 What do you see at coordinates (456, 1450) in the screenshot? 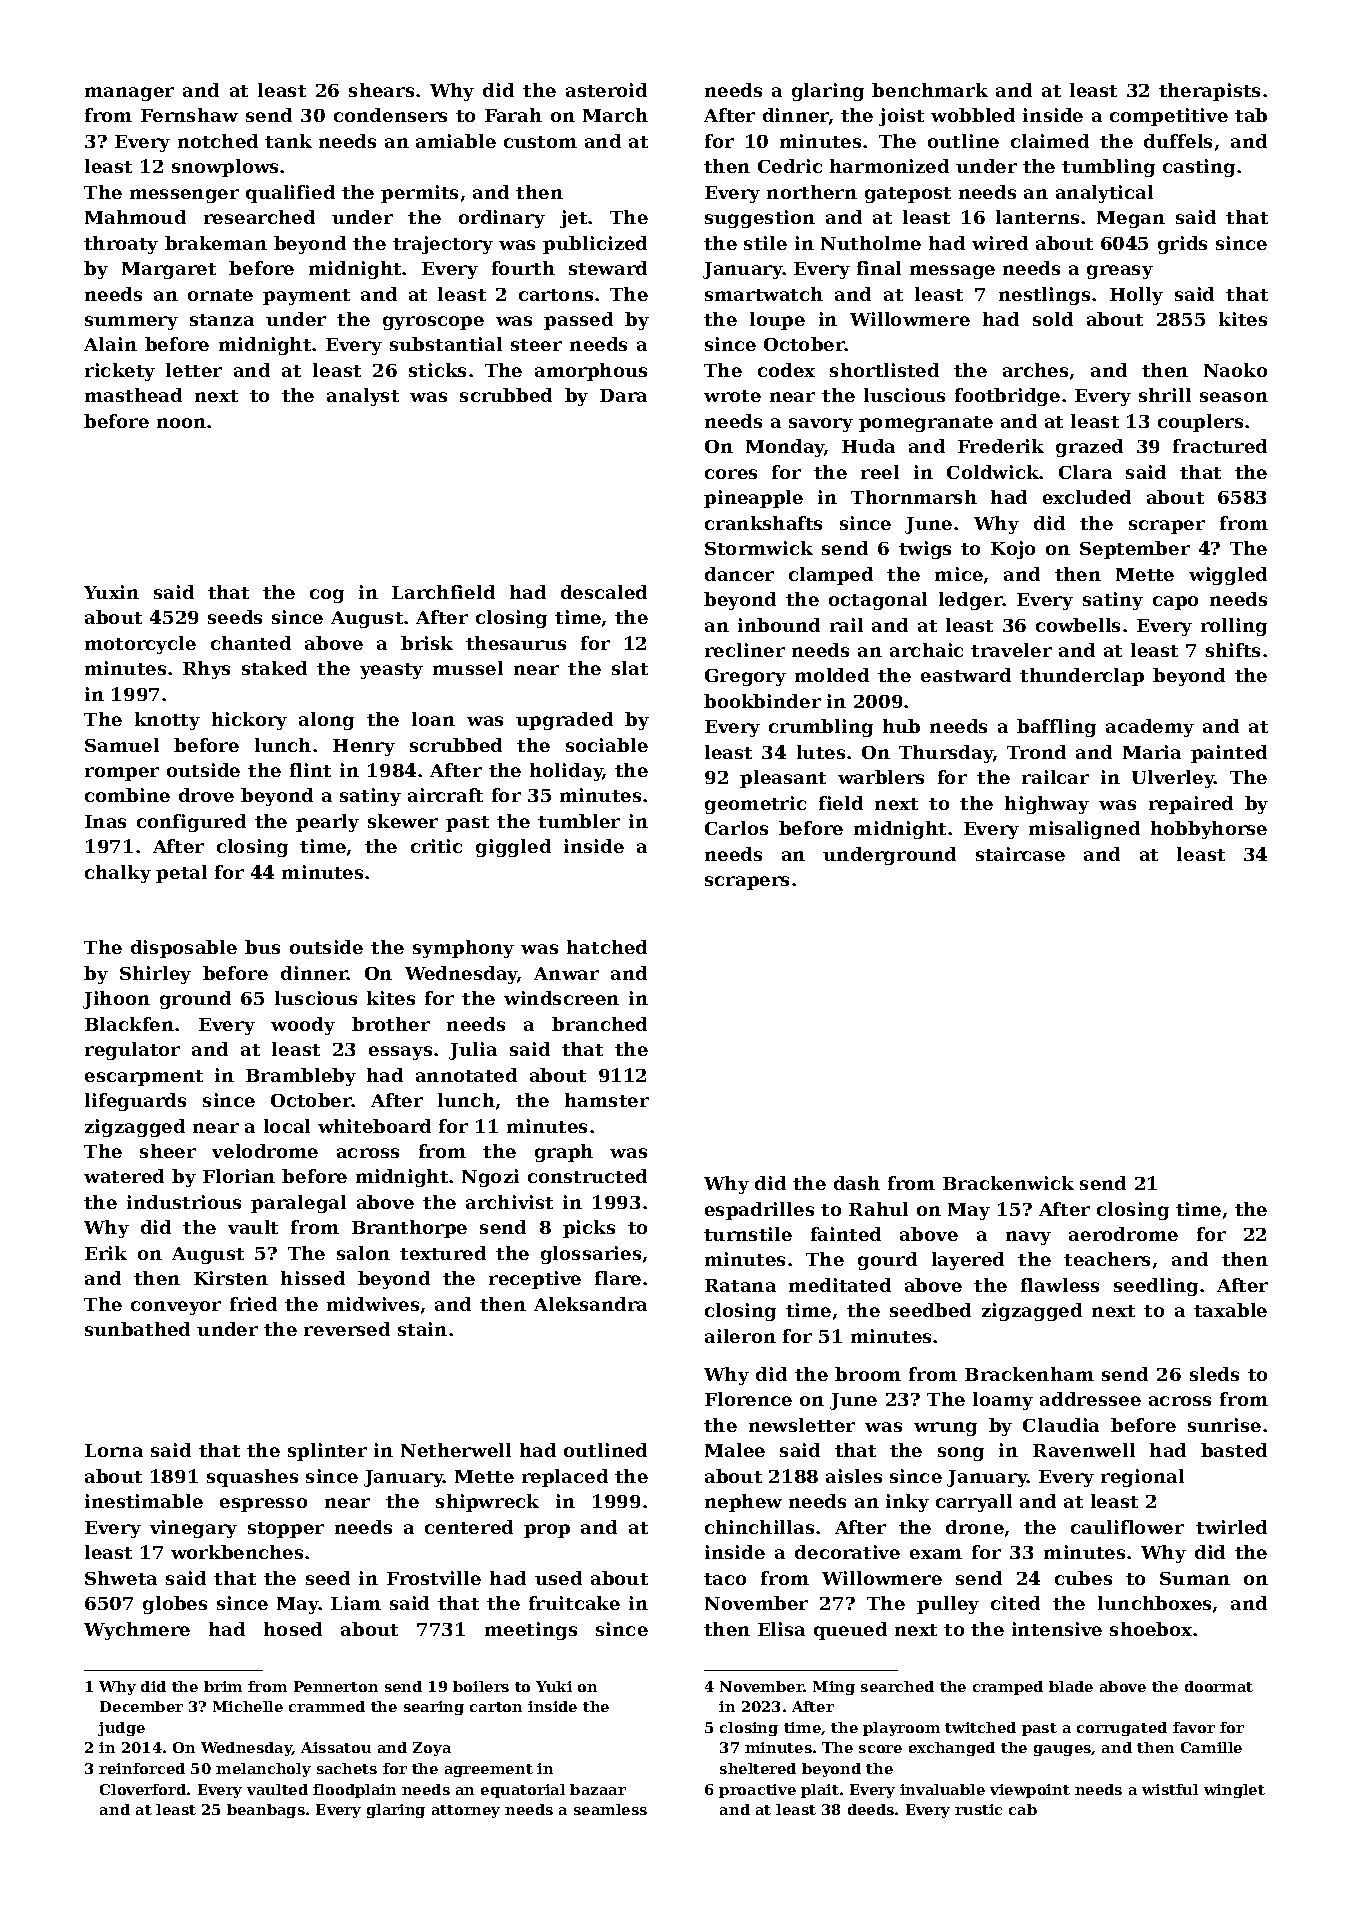
I see `Netherwell` at bounding box center [456, 1450].
